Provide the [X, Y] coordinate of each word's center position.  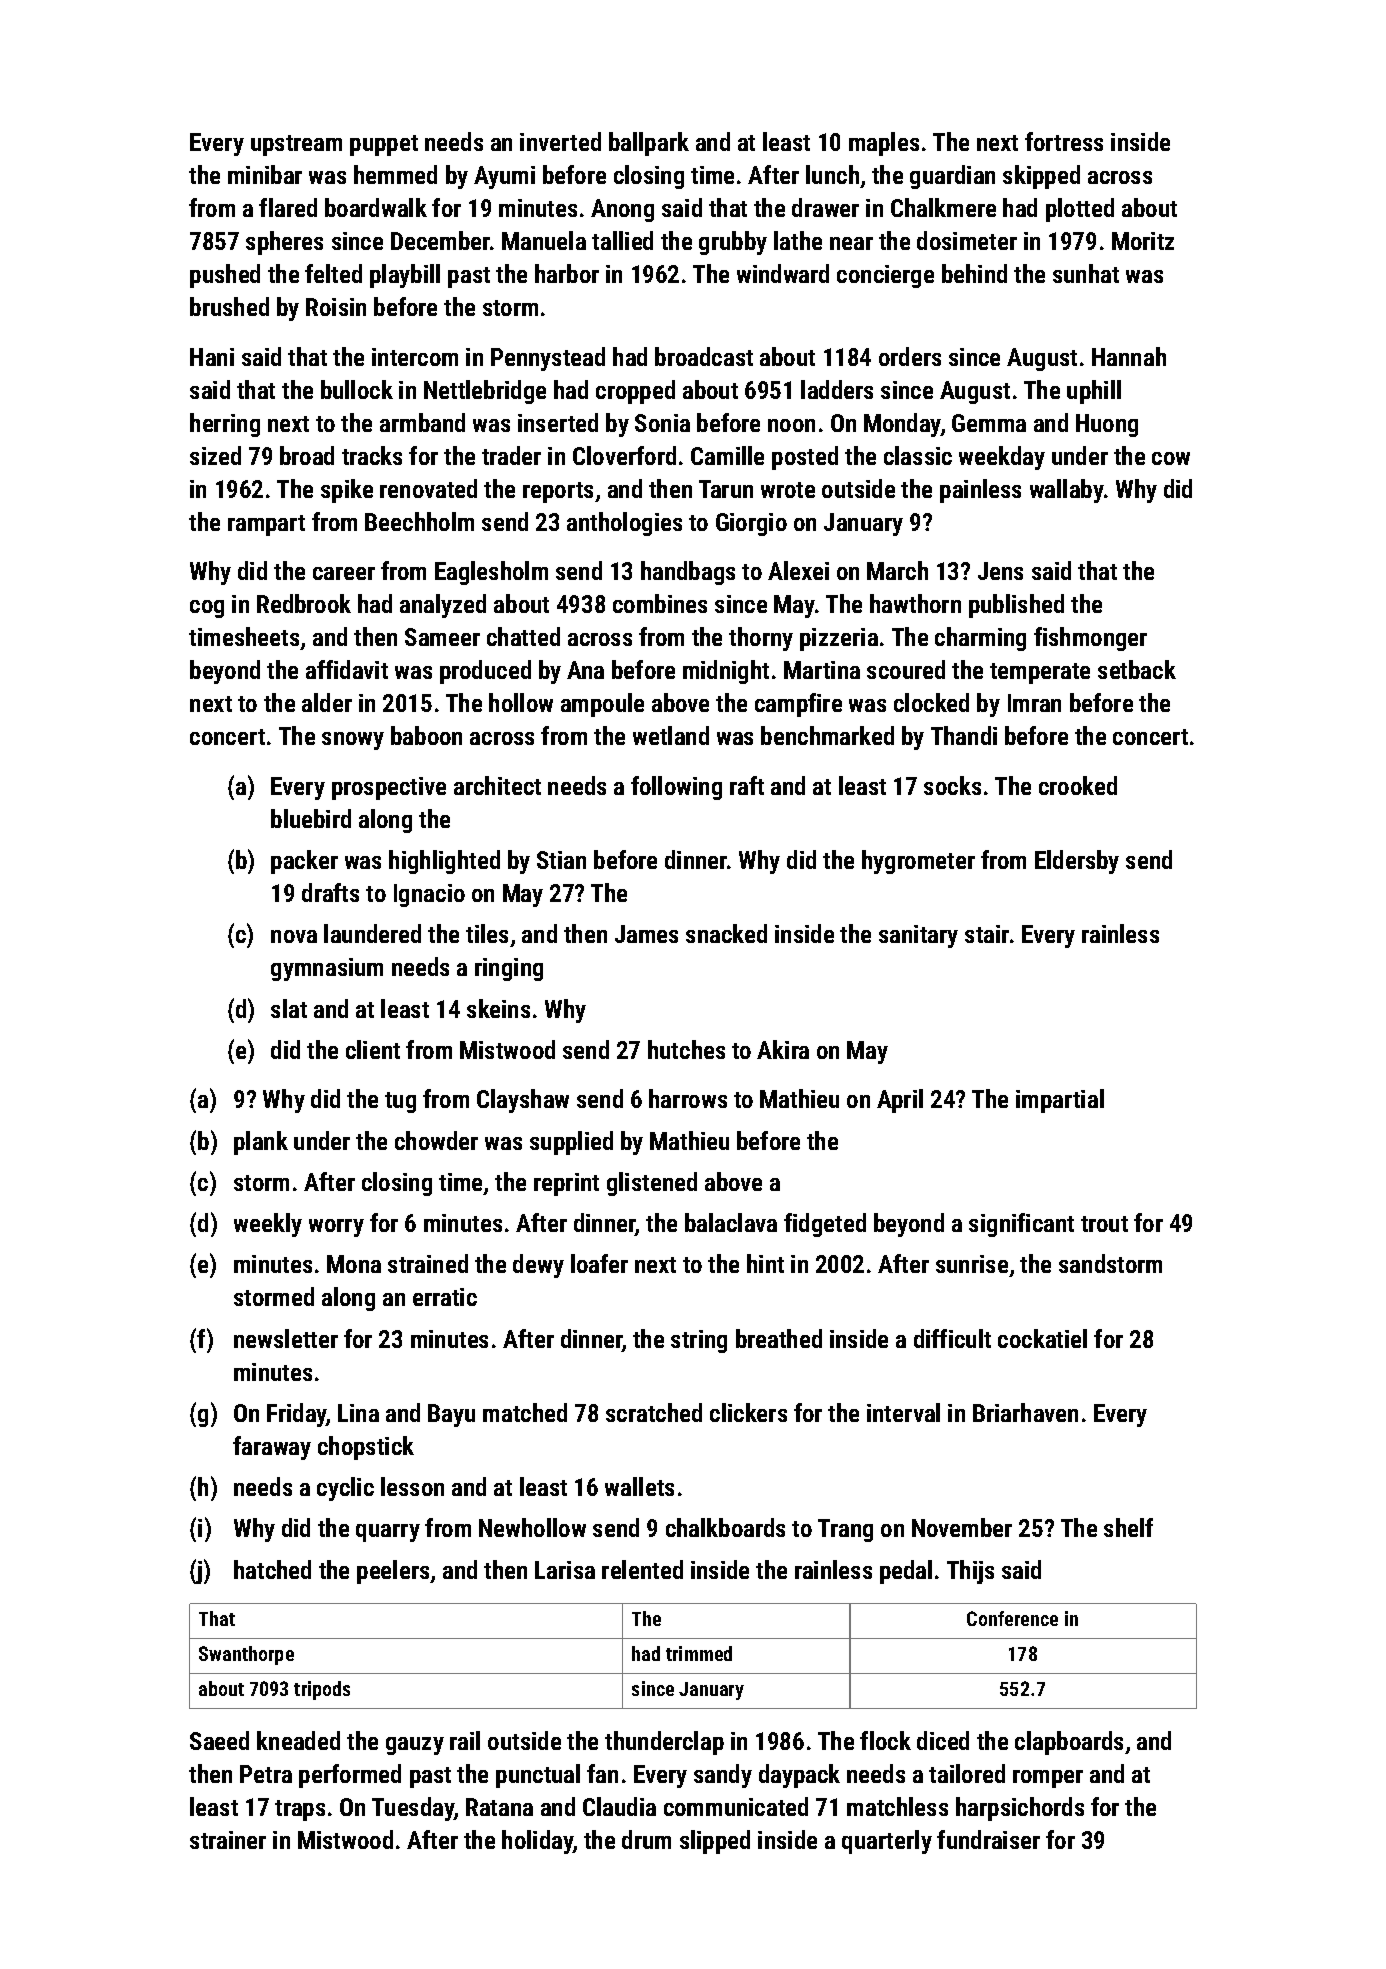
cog [207, 609]
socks [952, 785]
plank [261, 1143]
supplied [571, 1143]
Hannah [1129, 356]
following [676, 788]
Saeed [219, 1740]
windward [783, 273]
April [900, 1101]
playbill [405, 276]
